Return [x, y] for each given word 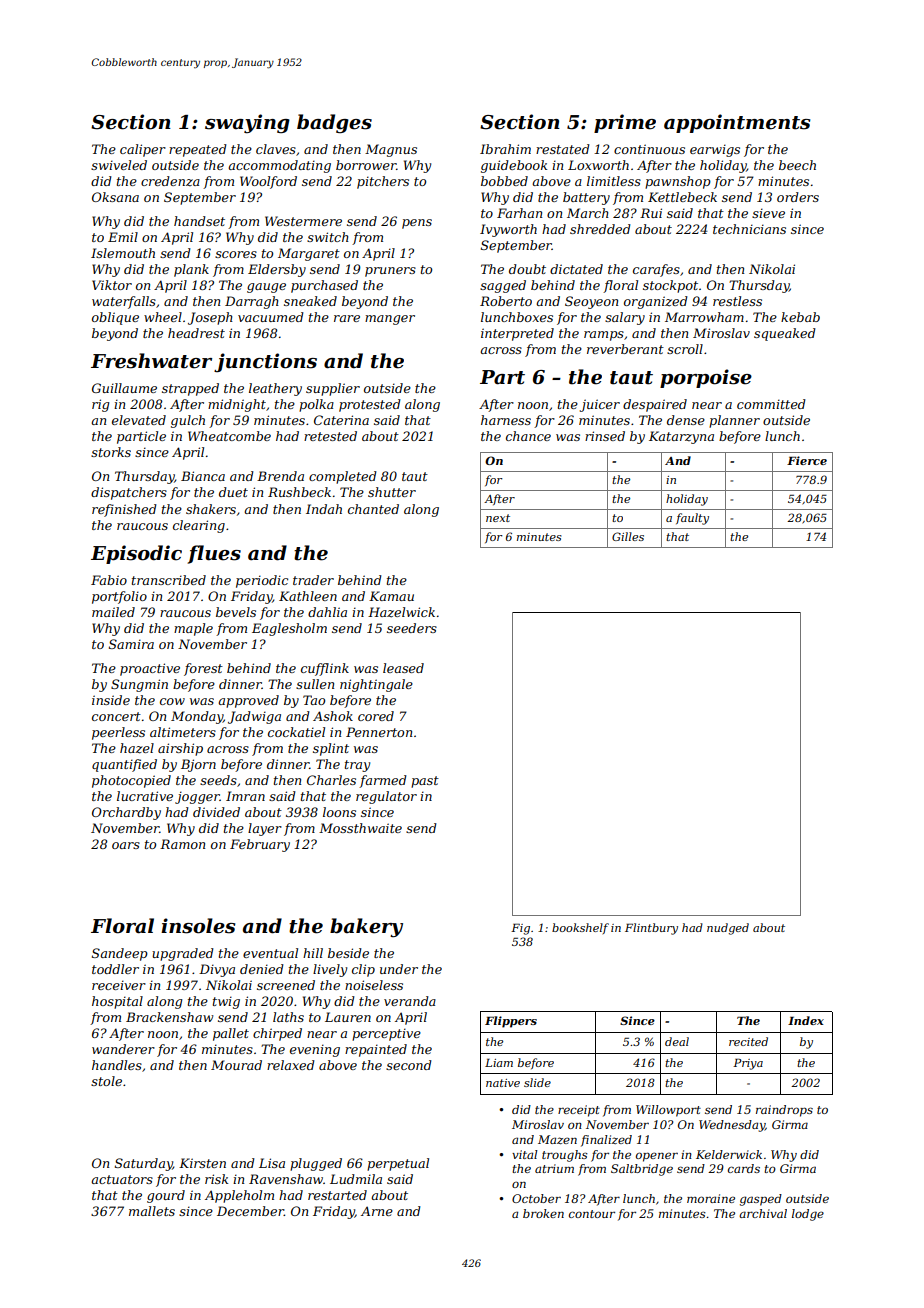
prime [625, 123]
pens [417, 224]
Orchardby [126, 813]
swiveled [119, 165]
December [250, 1211]
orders [798, 197]
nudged [728, 929]
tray [357, 766]
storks [111, 452]
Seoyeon [591, 302]
